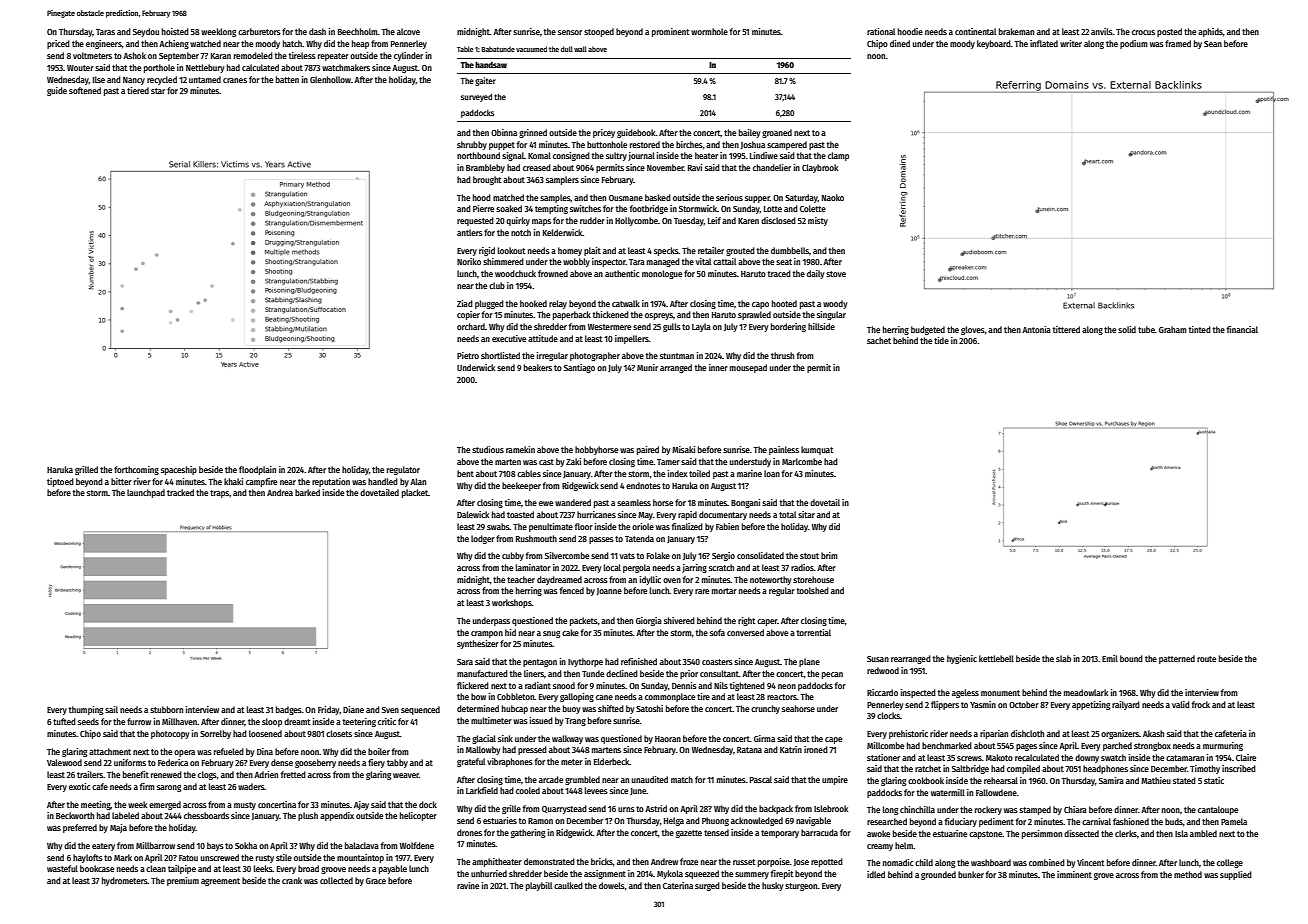 The height and width of the document is (924, 1308). What do you see at coordinates (308, 816) in the document?
I see `plush` at bounding box center [308, 816].
